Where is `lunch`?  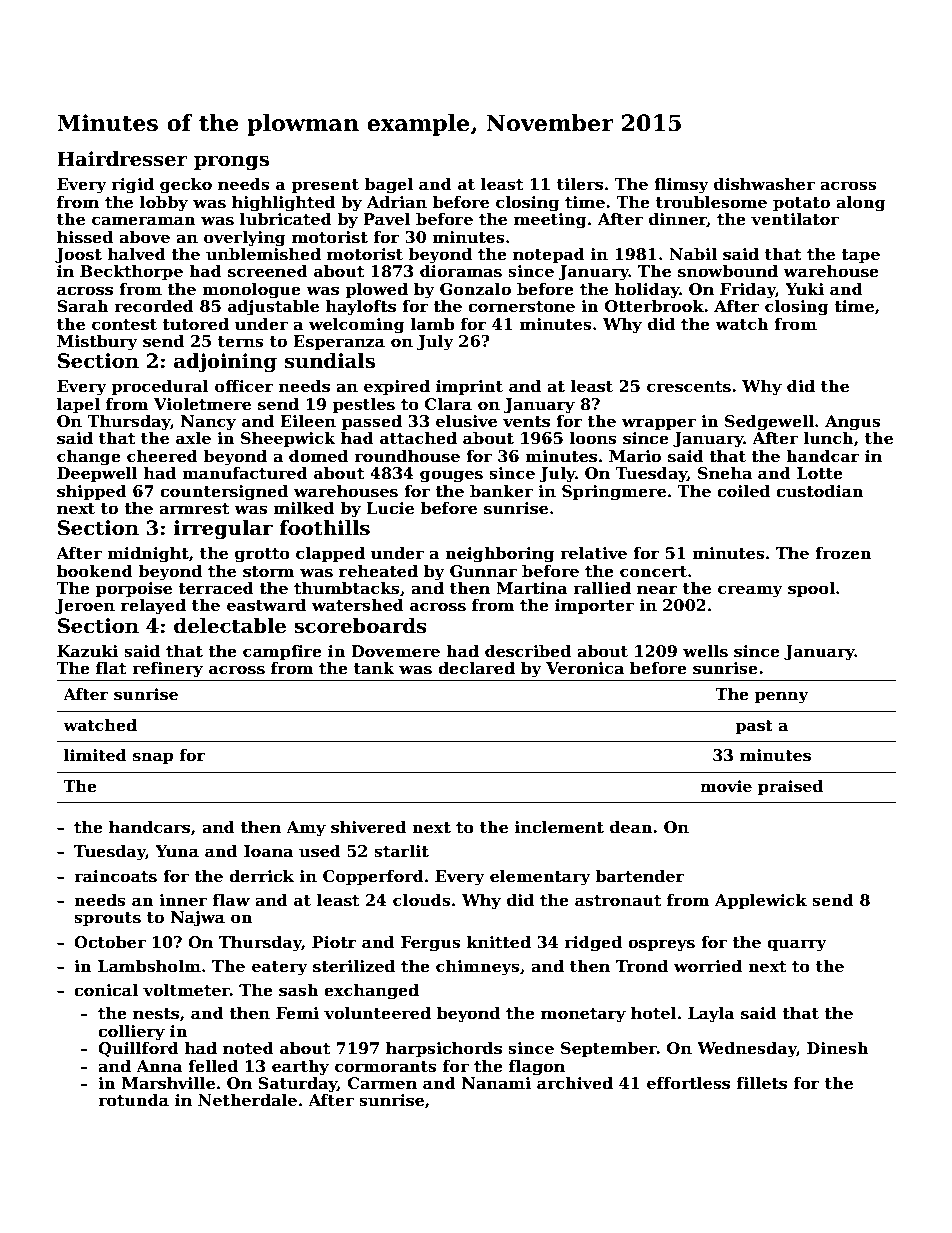
lunch is located at coordinates (829, 438).
